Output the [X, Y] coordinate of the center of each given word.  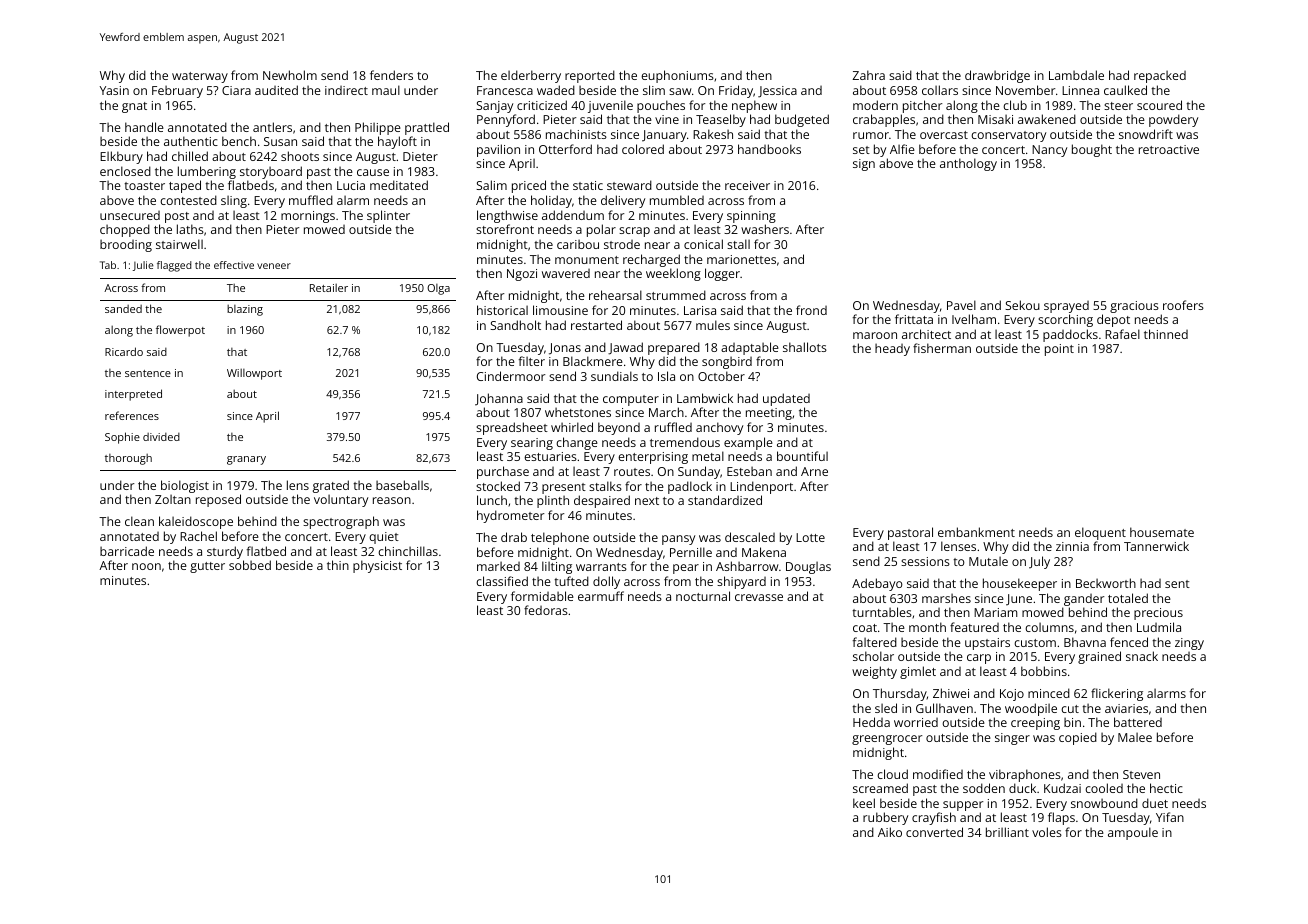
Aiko [890, 832]
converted [934, 832]
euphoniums [677, 76]
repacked [1160, 76]
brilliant [1007, 832]
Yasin [114, 90]
